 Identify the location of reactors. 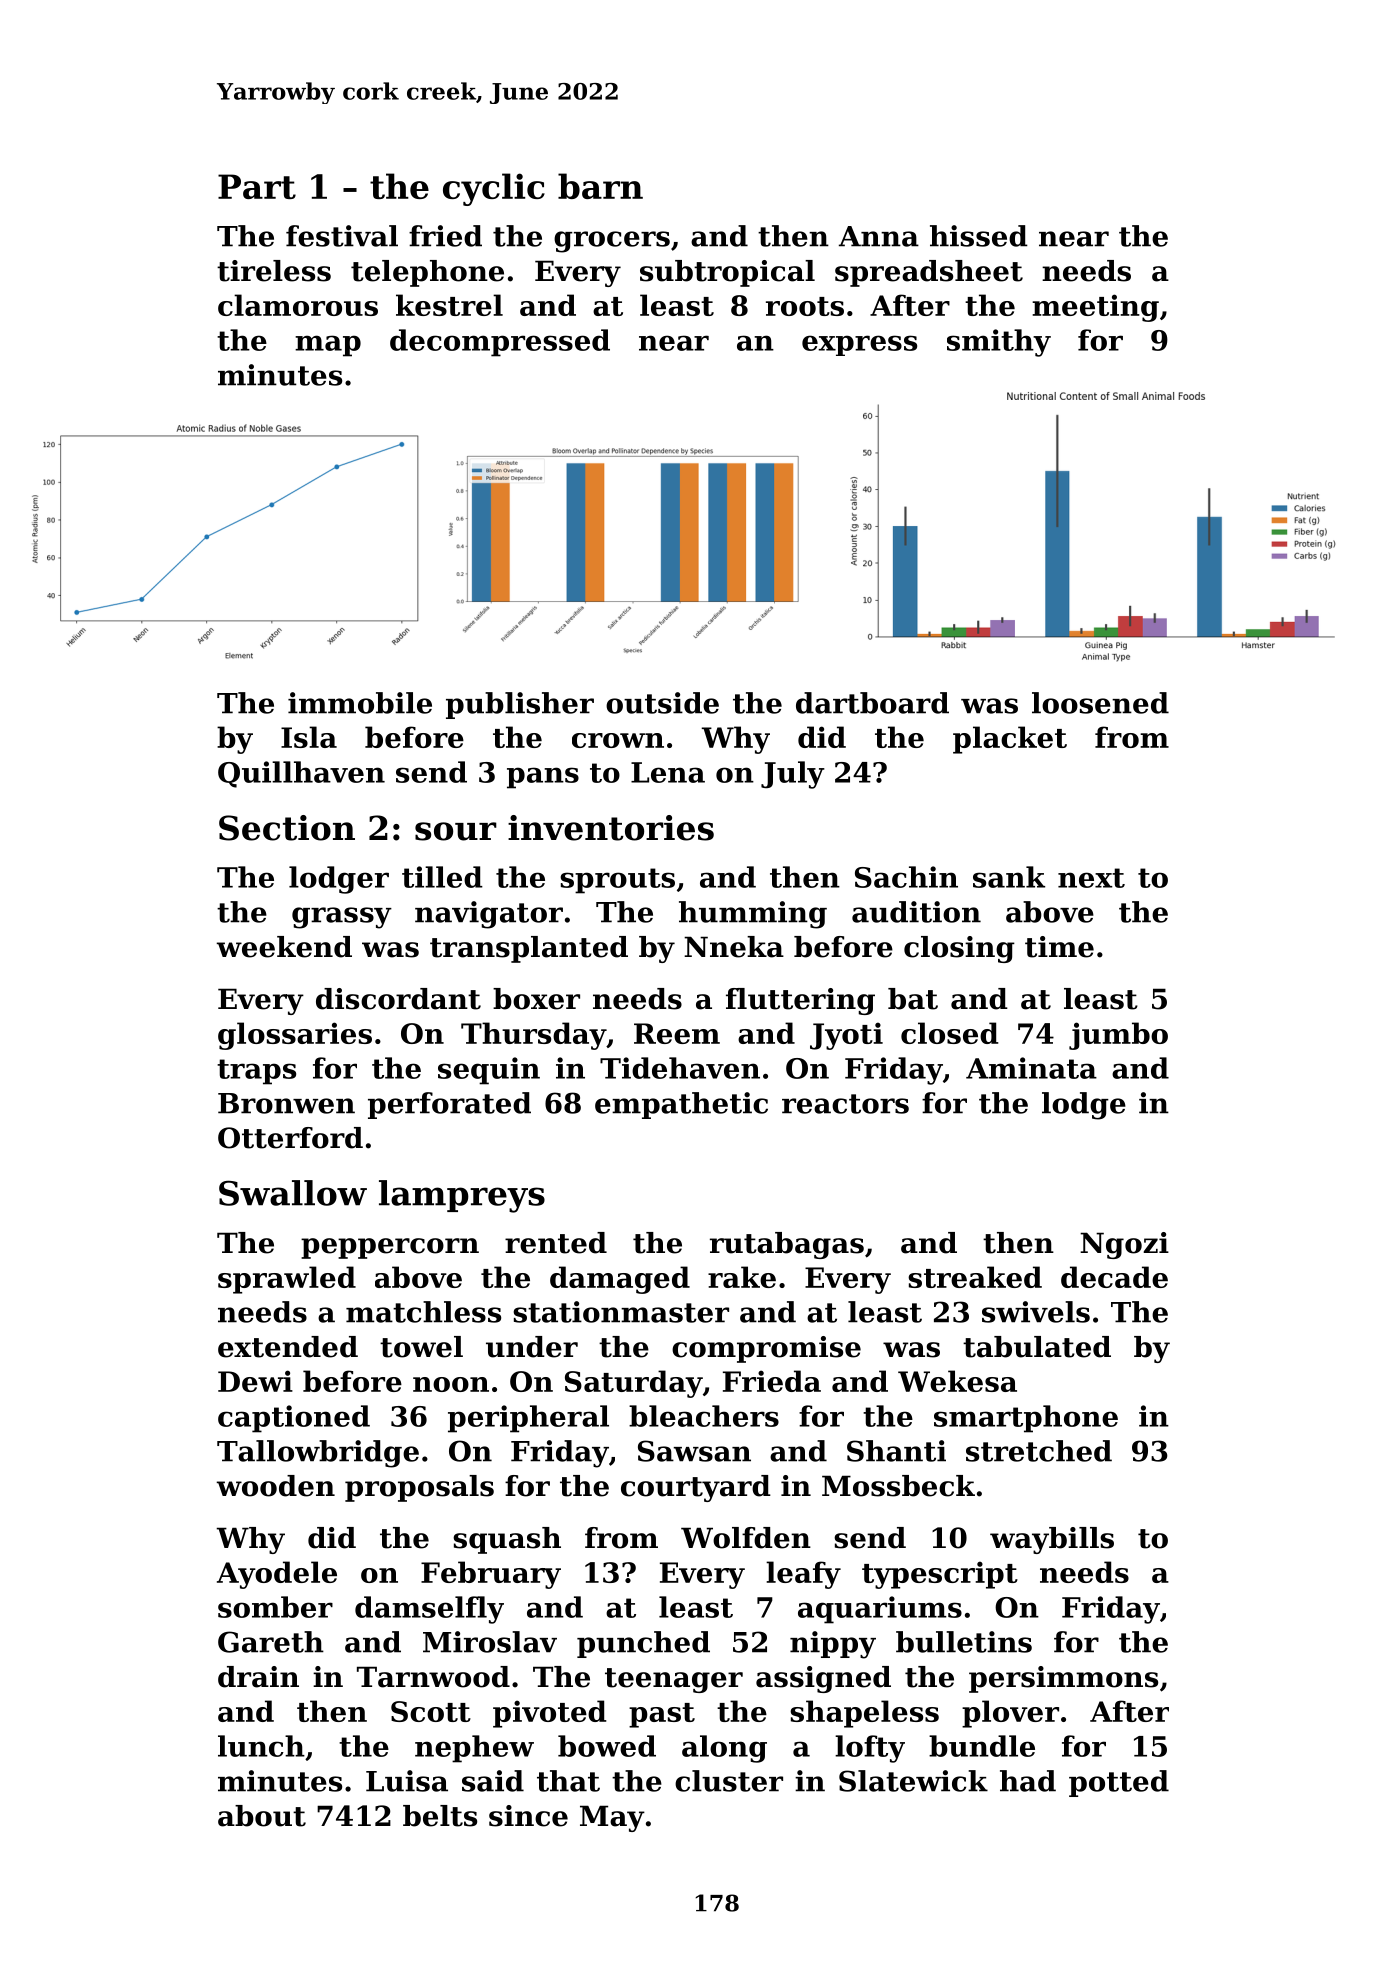
(845, 1104).
